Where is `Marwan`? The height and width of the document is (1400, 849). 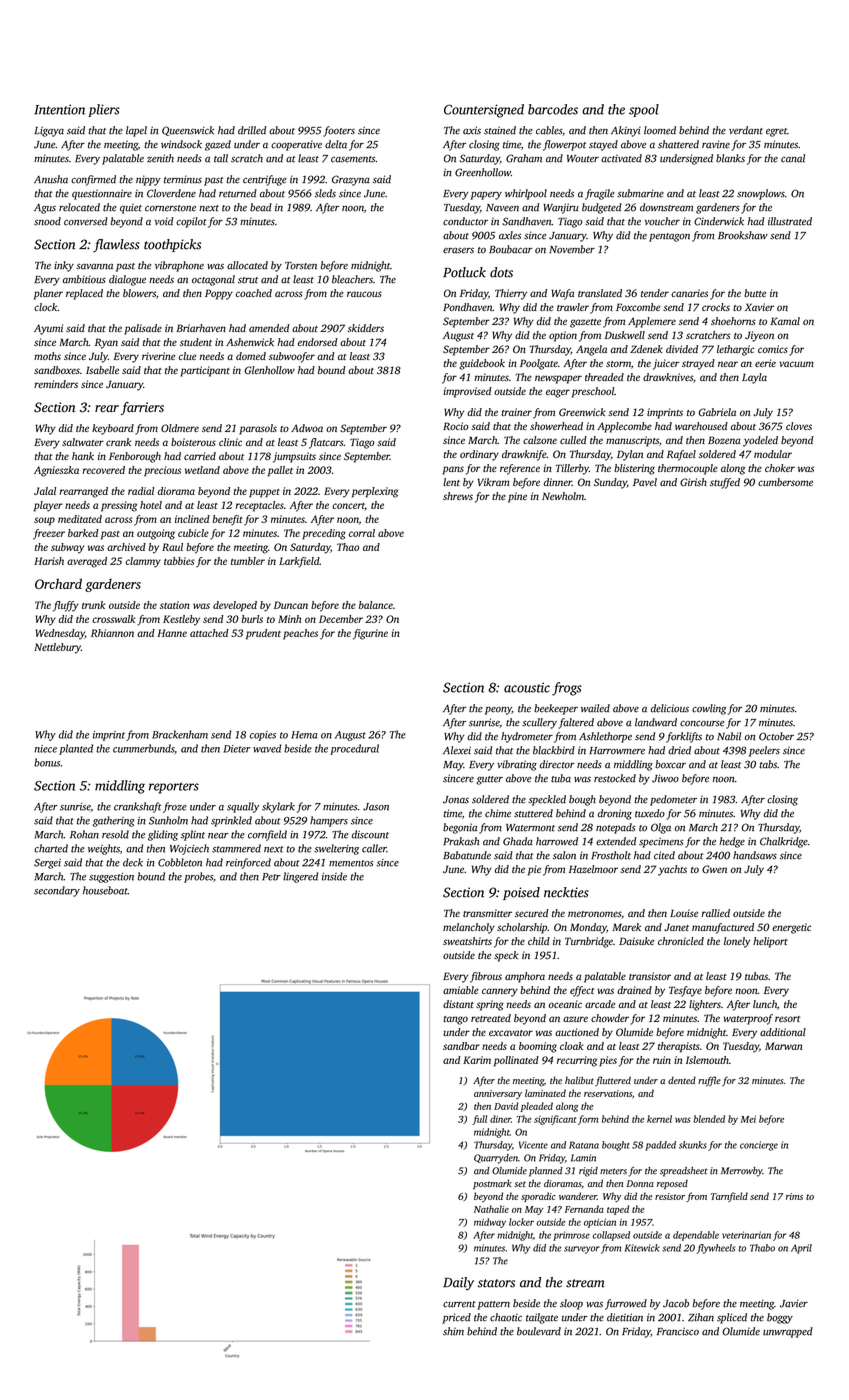 Marwan is located at coordinates (783, 1046).
